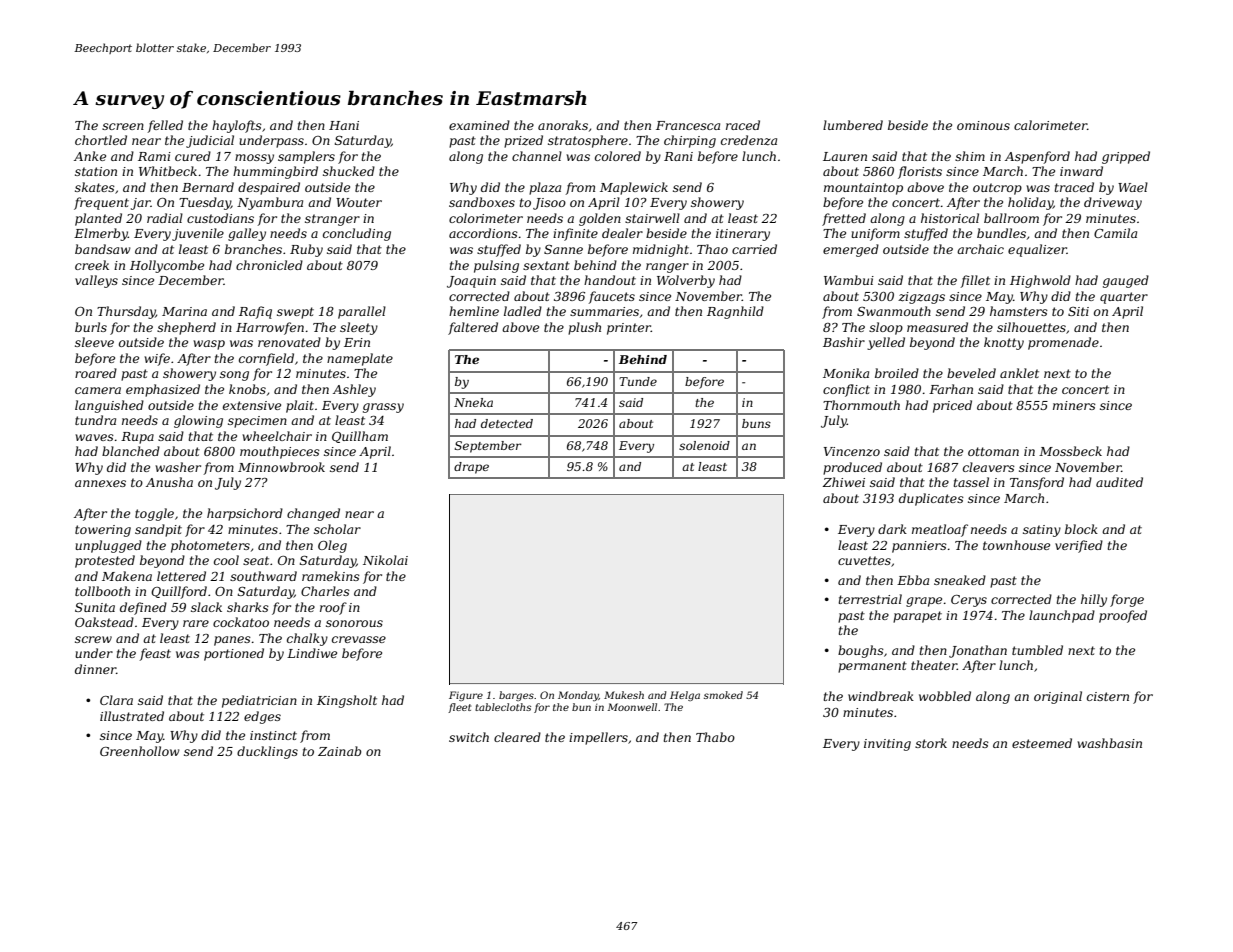 Image resolution: width=1233 pixels, height=952 pixels. Describe the element at coordinates (178, 467) in the page. I see `washer` at that location.
